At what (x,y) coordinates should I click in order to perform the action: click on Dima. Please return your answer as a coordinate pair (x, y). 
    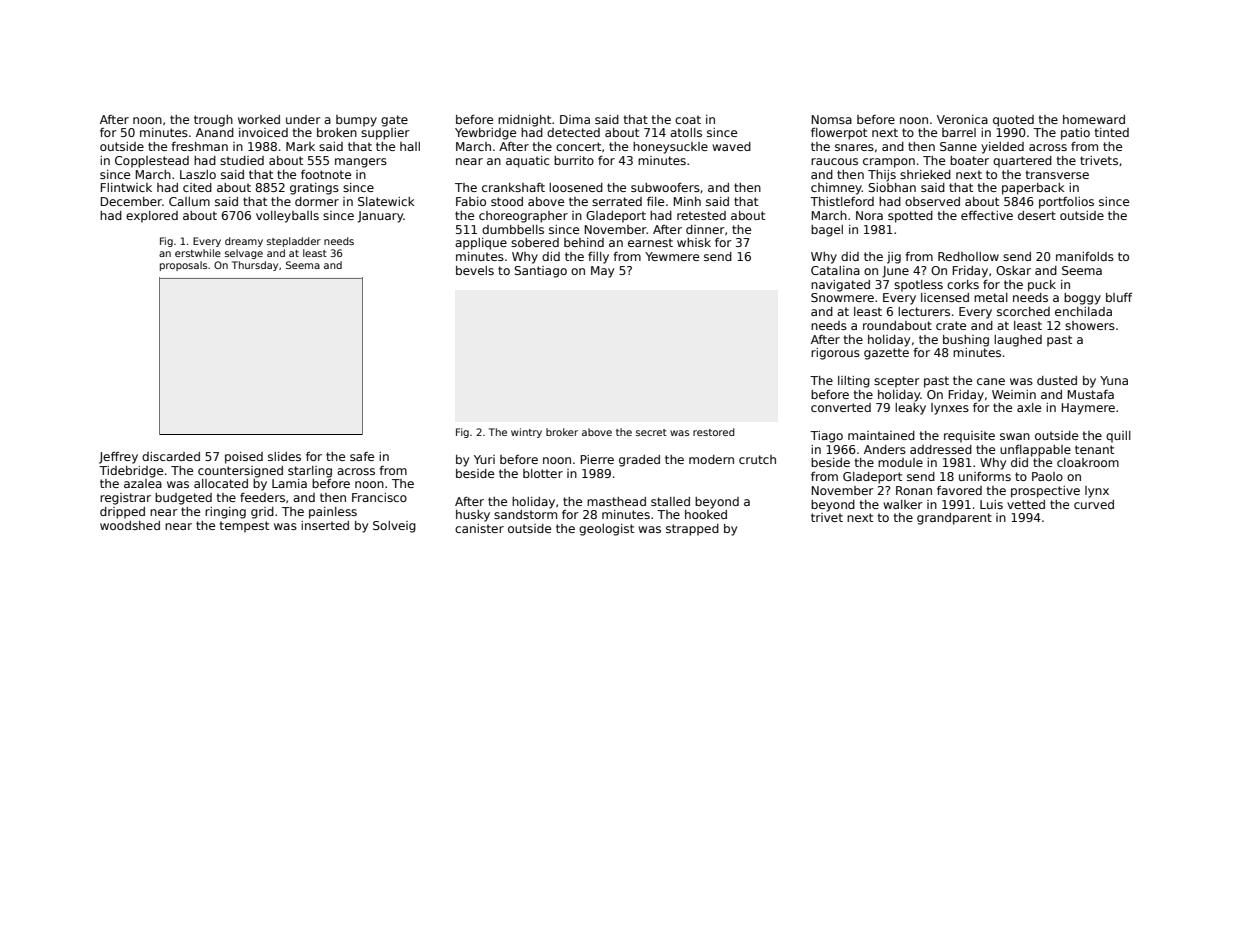
    Looking at the image, I should click on (575, 119).
